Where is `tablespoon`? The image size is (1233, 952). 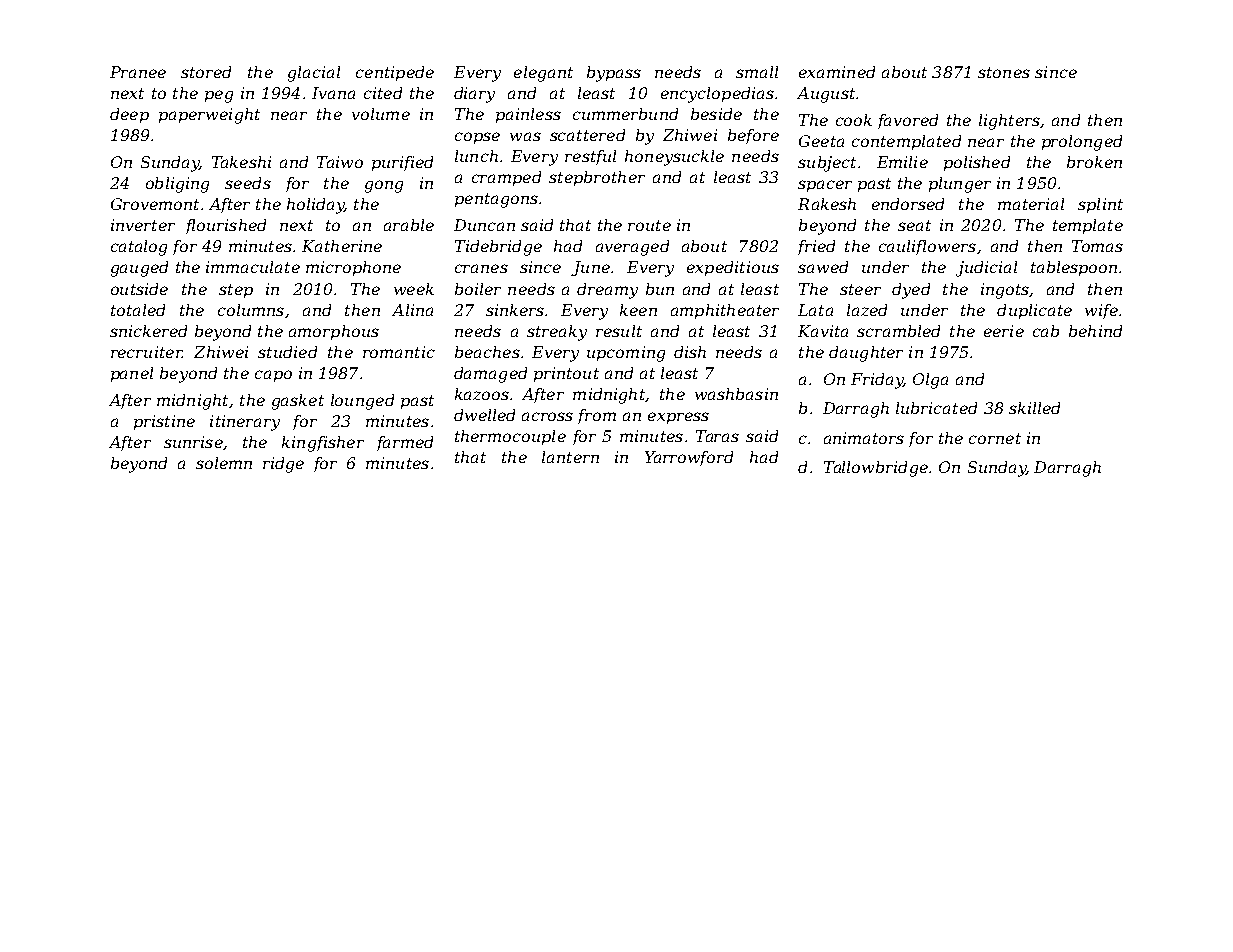 tablespoon is located at coordinates (1074, 268).
